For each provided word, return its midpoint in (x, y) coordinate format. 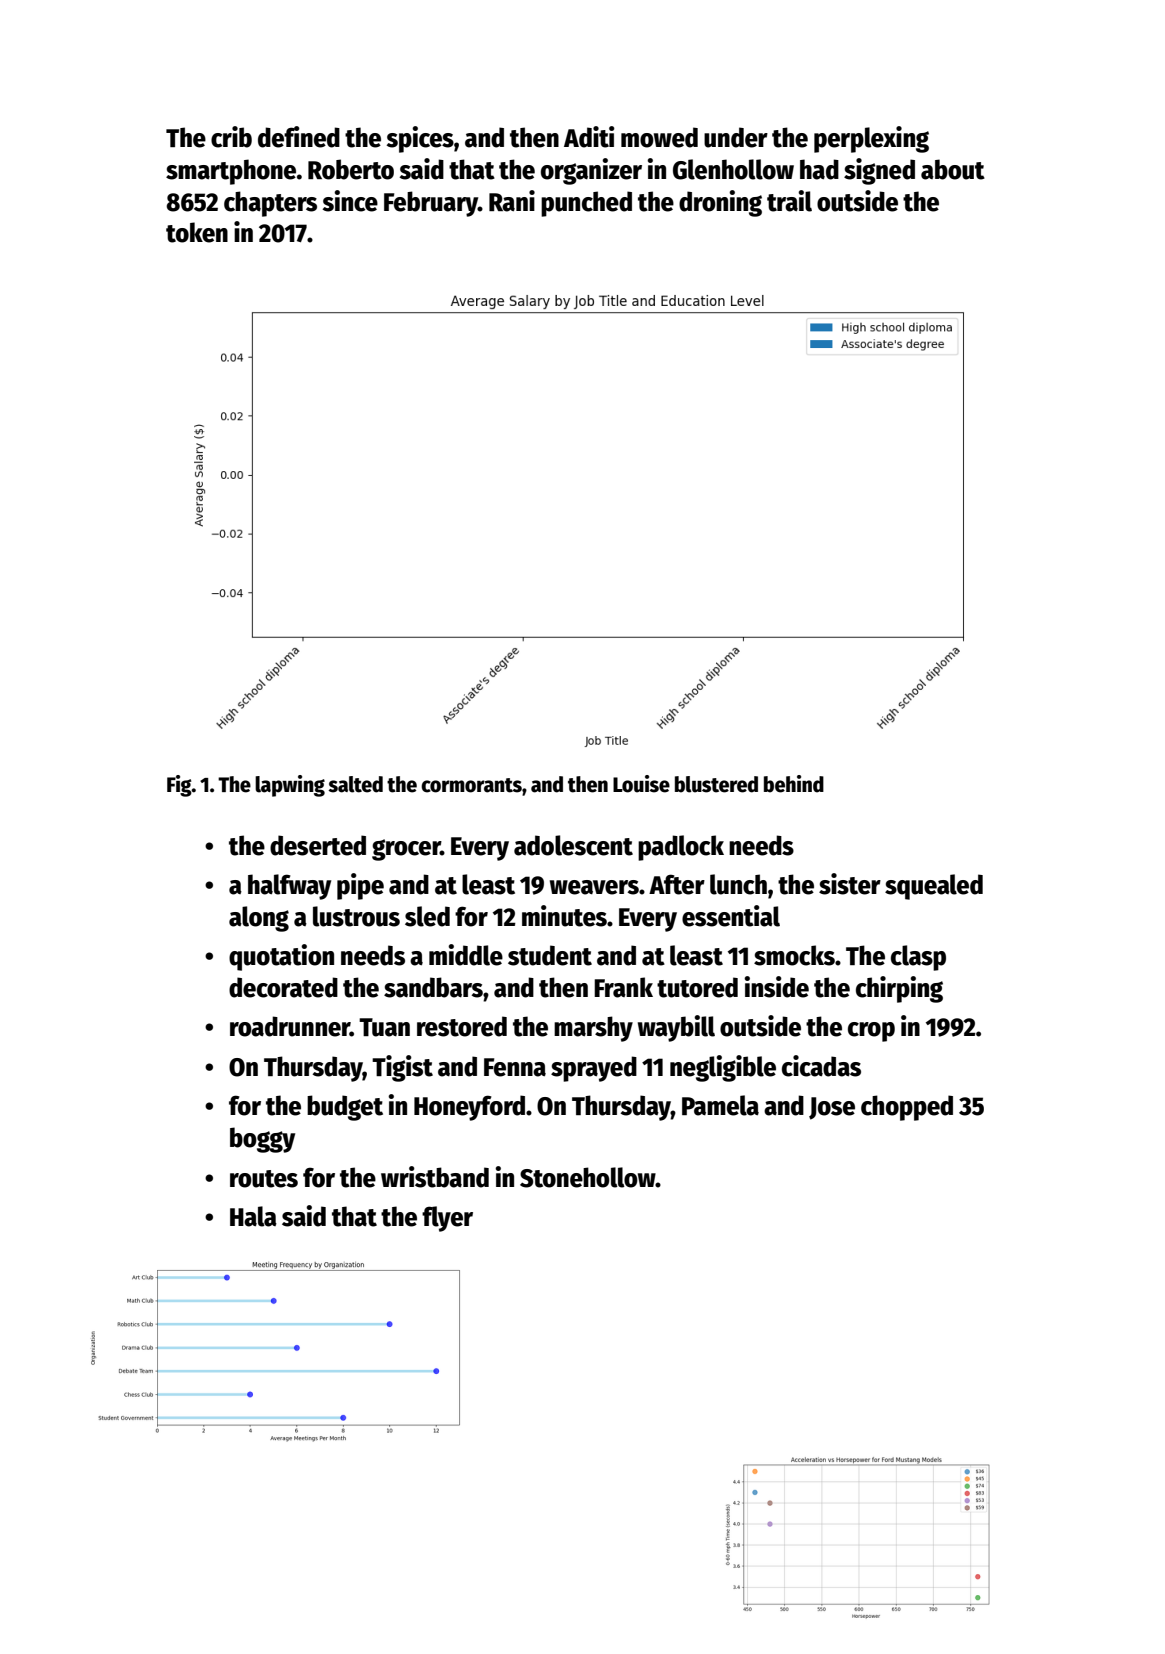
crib (231, 137)
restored (462, 1026)
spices (420, 139)
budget (345, 1108)
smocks (794, 955)
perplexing (871, 139)
